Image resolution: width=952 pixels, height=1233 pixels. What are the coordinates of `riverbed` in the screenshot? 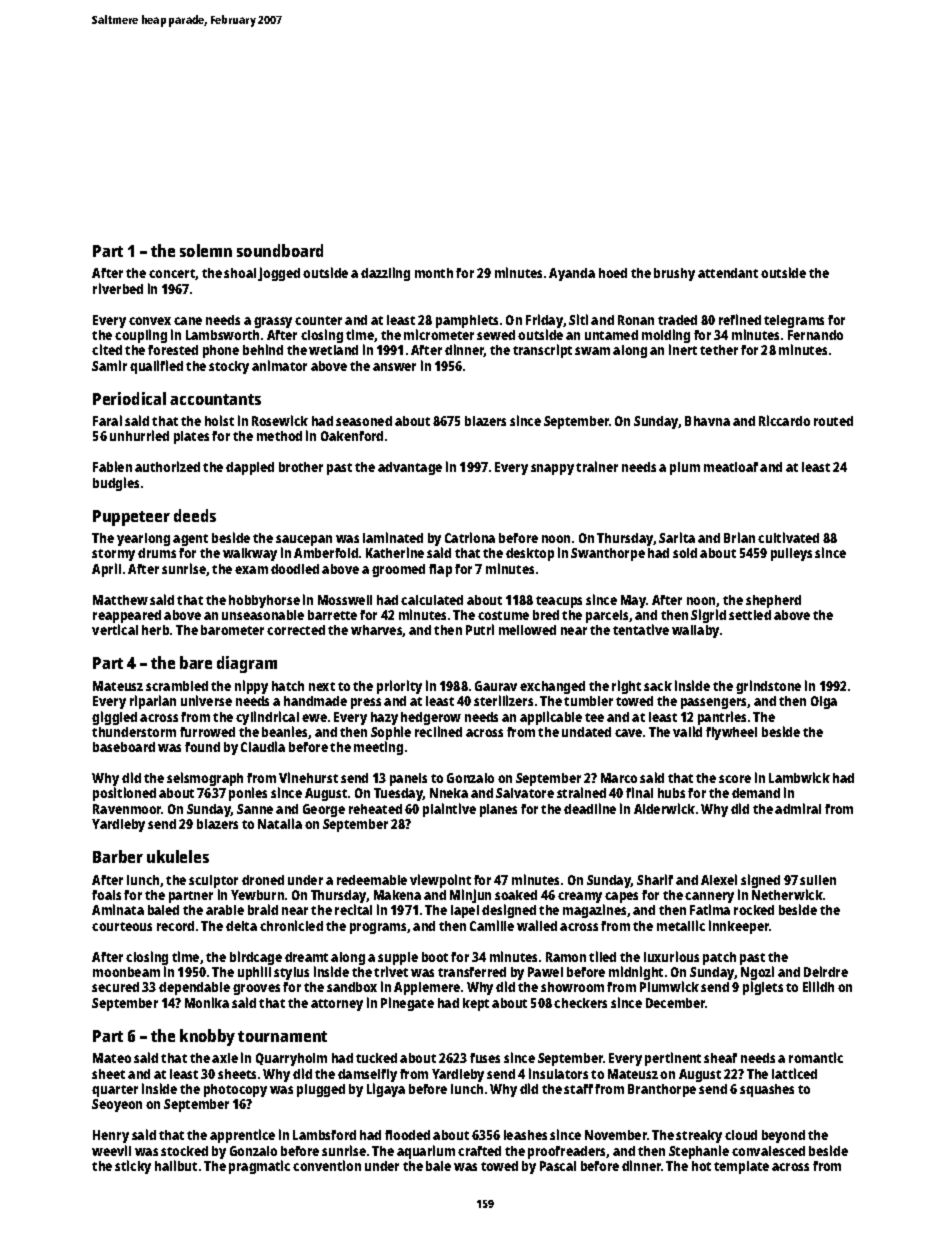 It's located at (118, 288).
